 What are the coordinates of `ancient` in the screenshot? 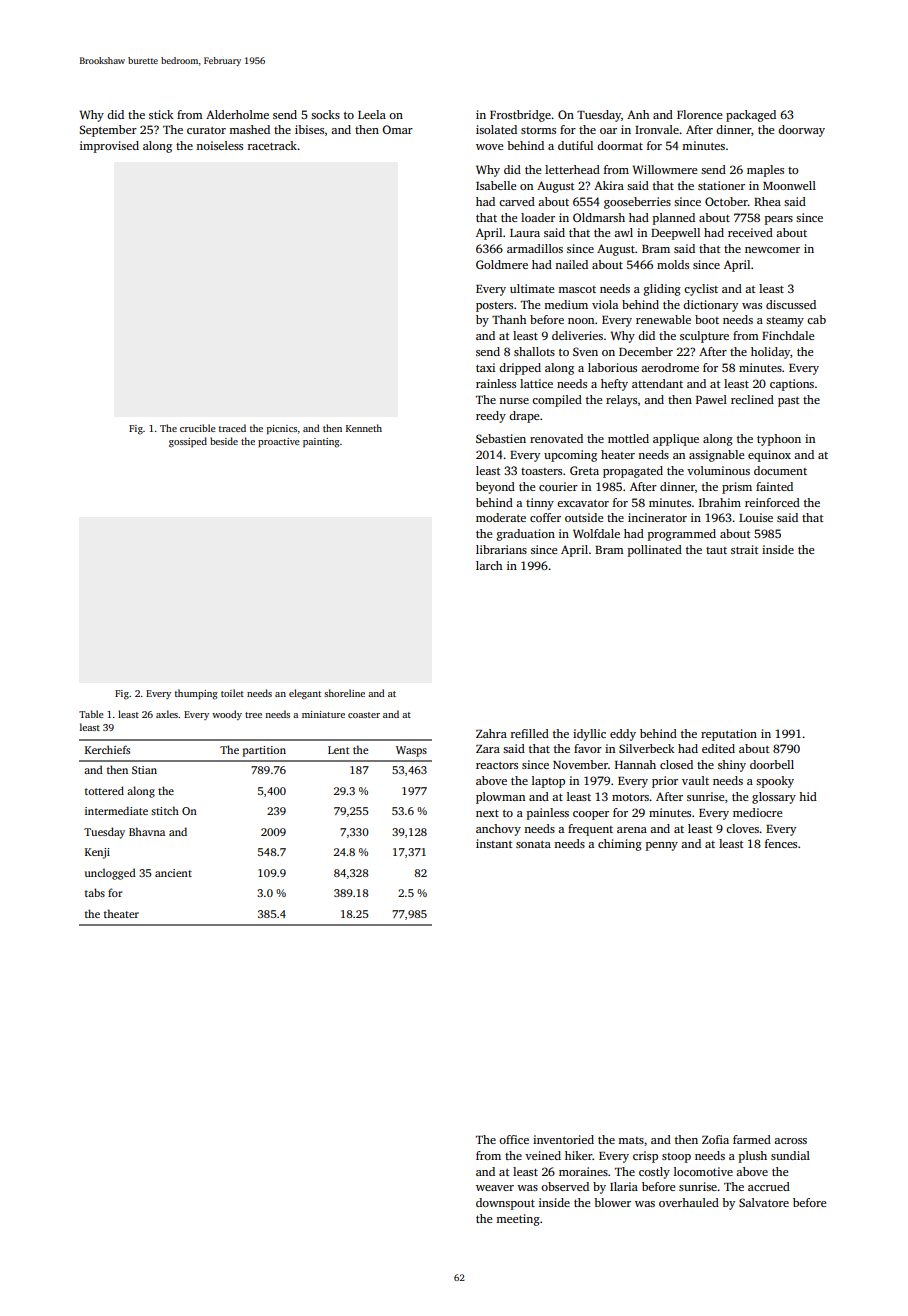 It's located at (173, 873).
